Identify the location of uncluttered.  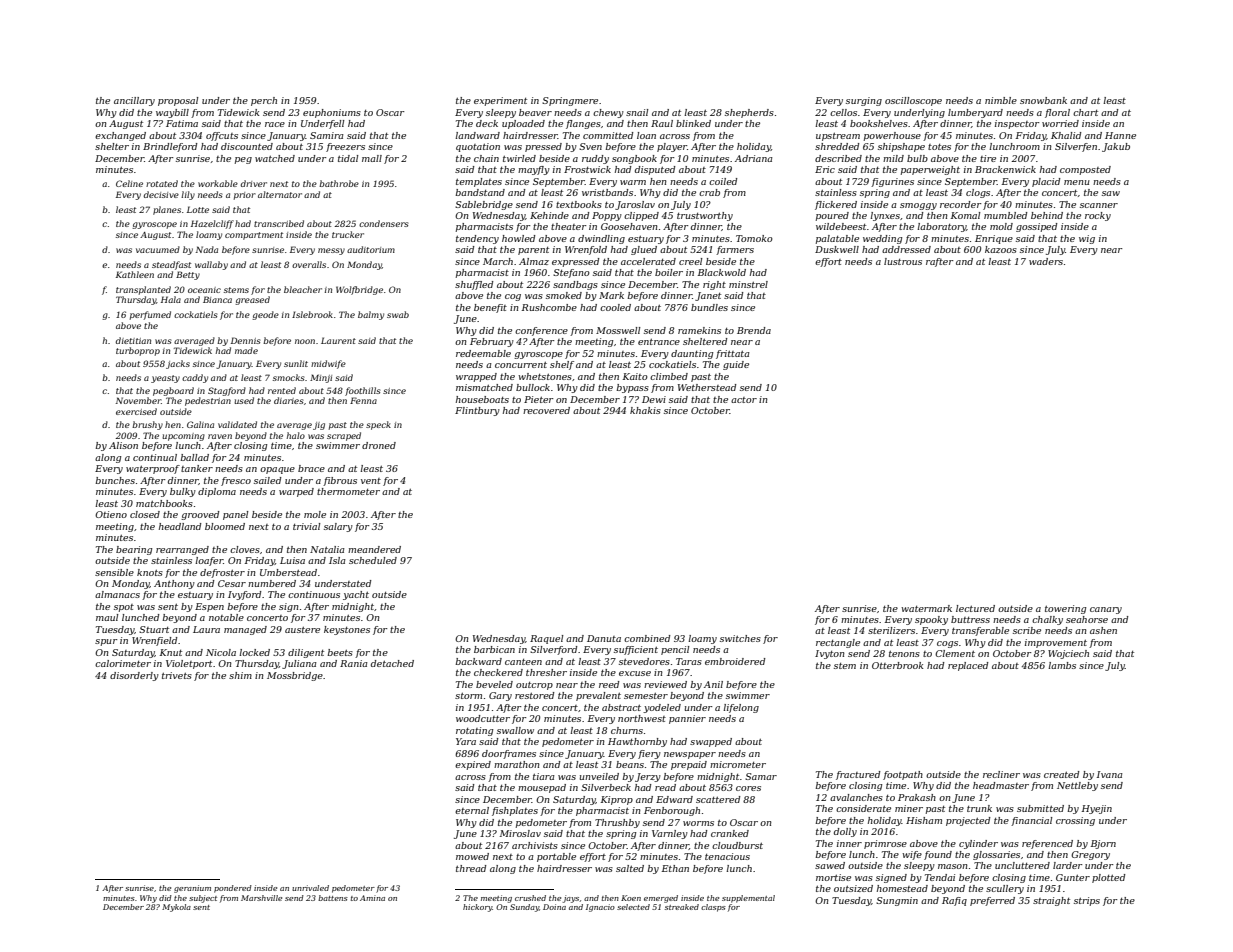
(1022, 865).
